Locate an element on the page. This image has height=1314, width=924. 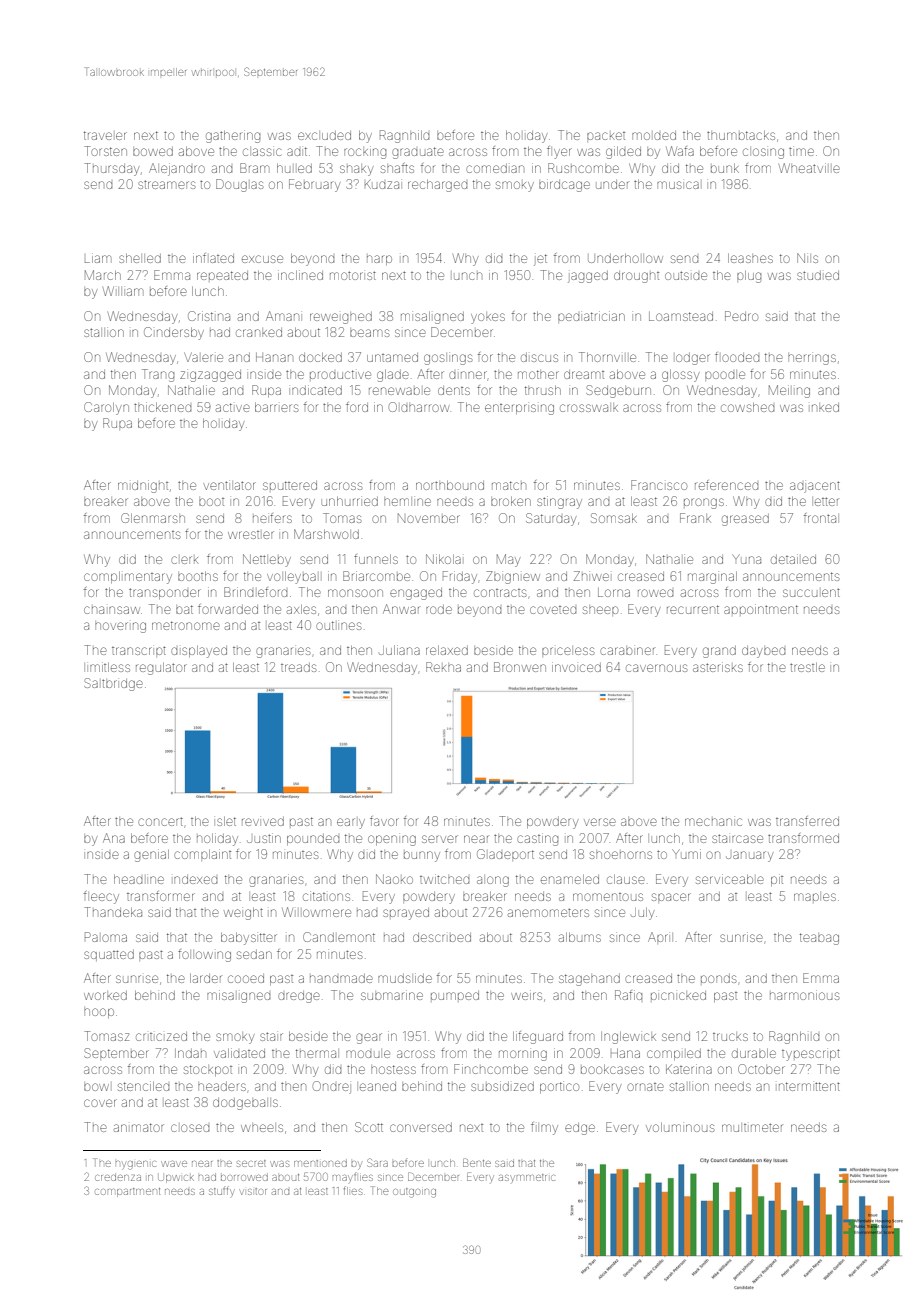
bowl is located at coordinates (96, 1087).
